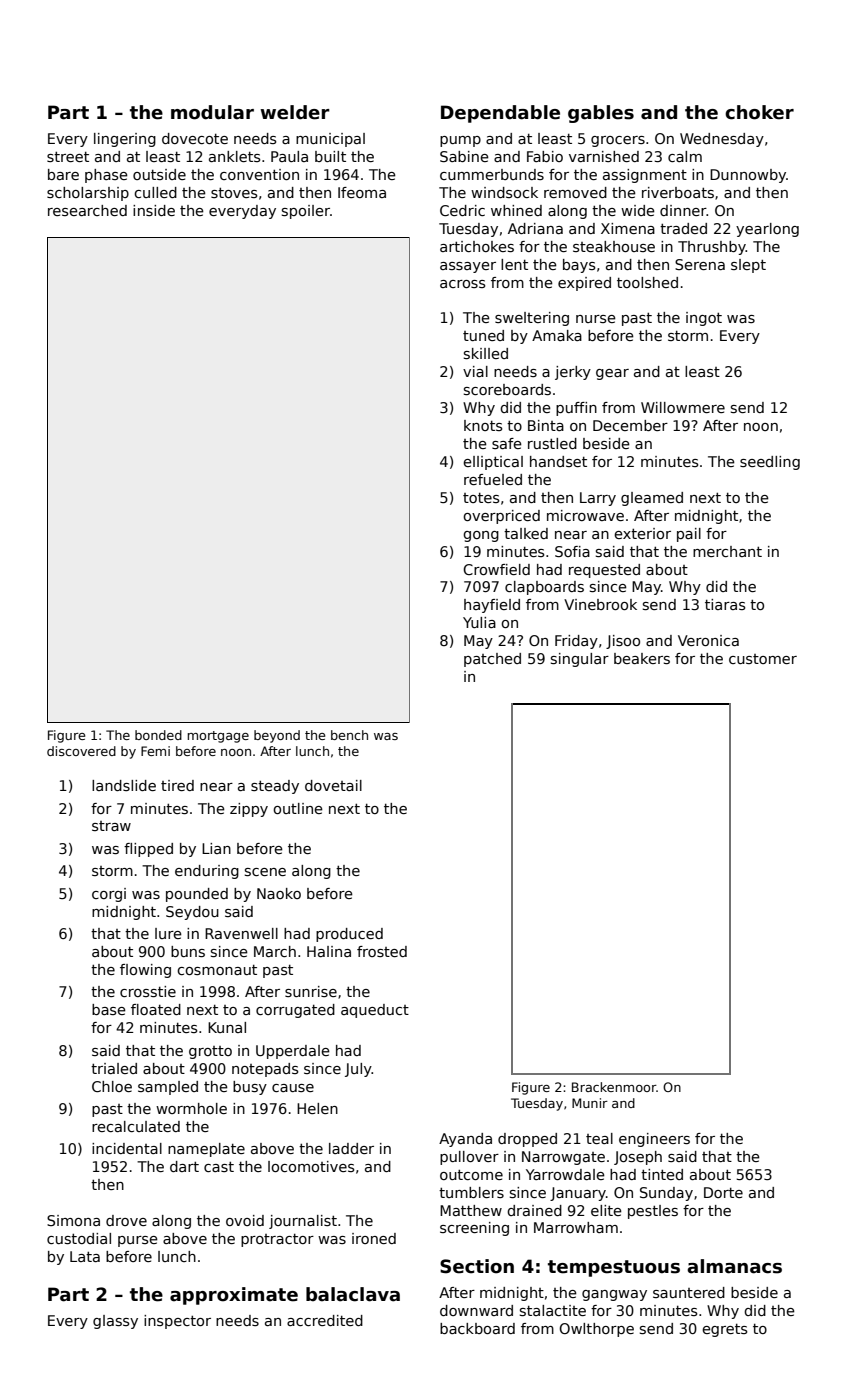 The image size is (849, 1400). Describe the element at coordinates (492, 660) in the screenshot. I see `patched` at that location.
